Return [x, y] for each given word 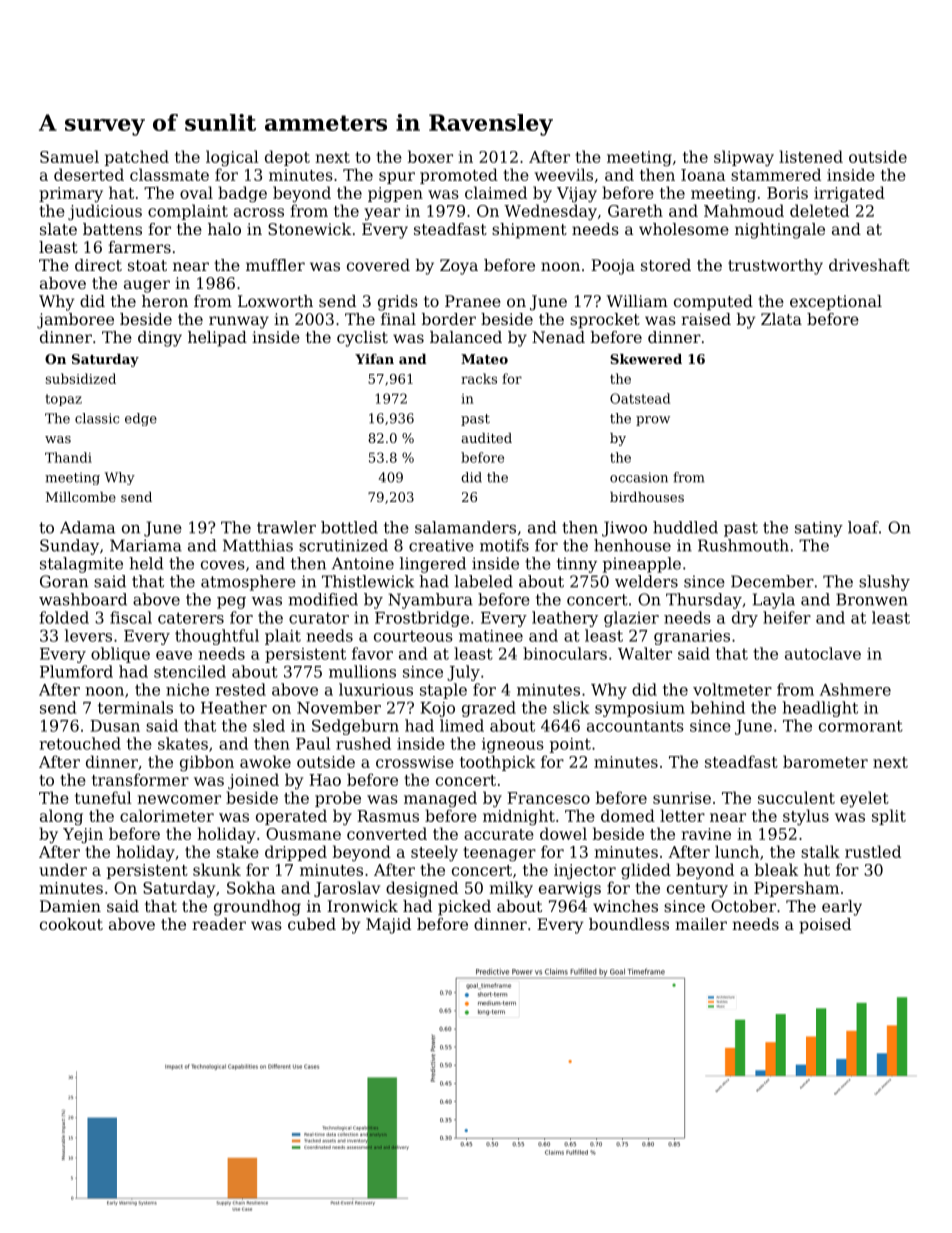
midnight [519, 817]
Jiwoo [624, 529]
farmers [139, 247]
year [382, 214]
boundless [629, 924]
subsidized [80, 378]
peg [231, 603]
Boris [787, 193]
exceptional [836, 303]
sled [269, 725]
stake [238, 851]
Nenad [558, 337]
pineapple [642, 565]
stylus [806, 817]
